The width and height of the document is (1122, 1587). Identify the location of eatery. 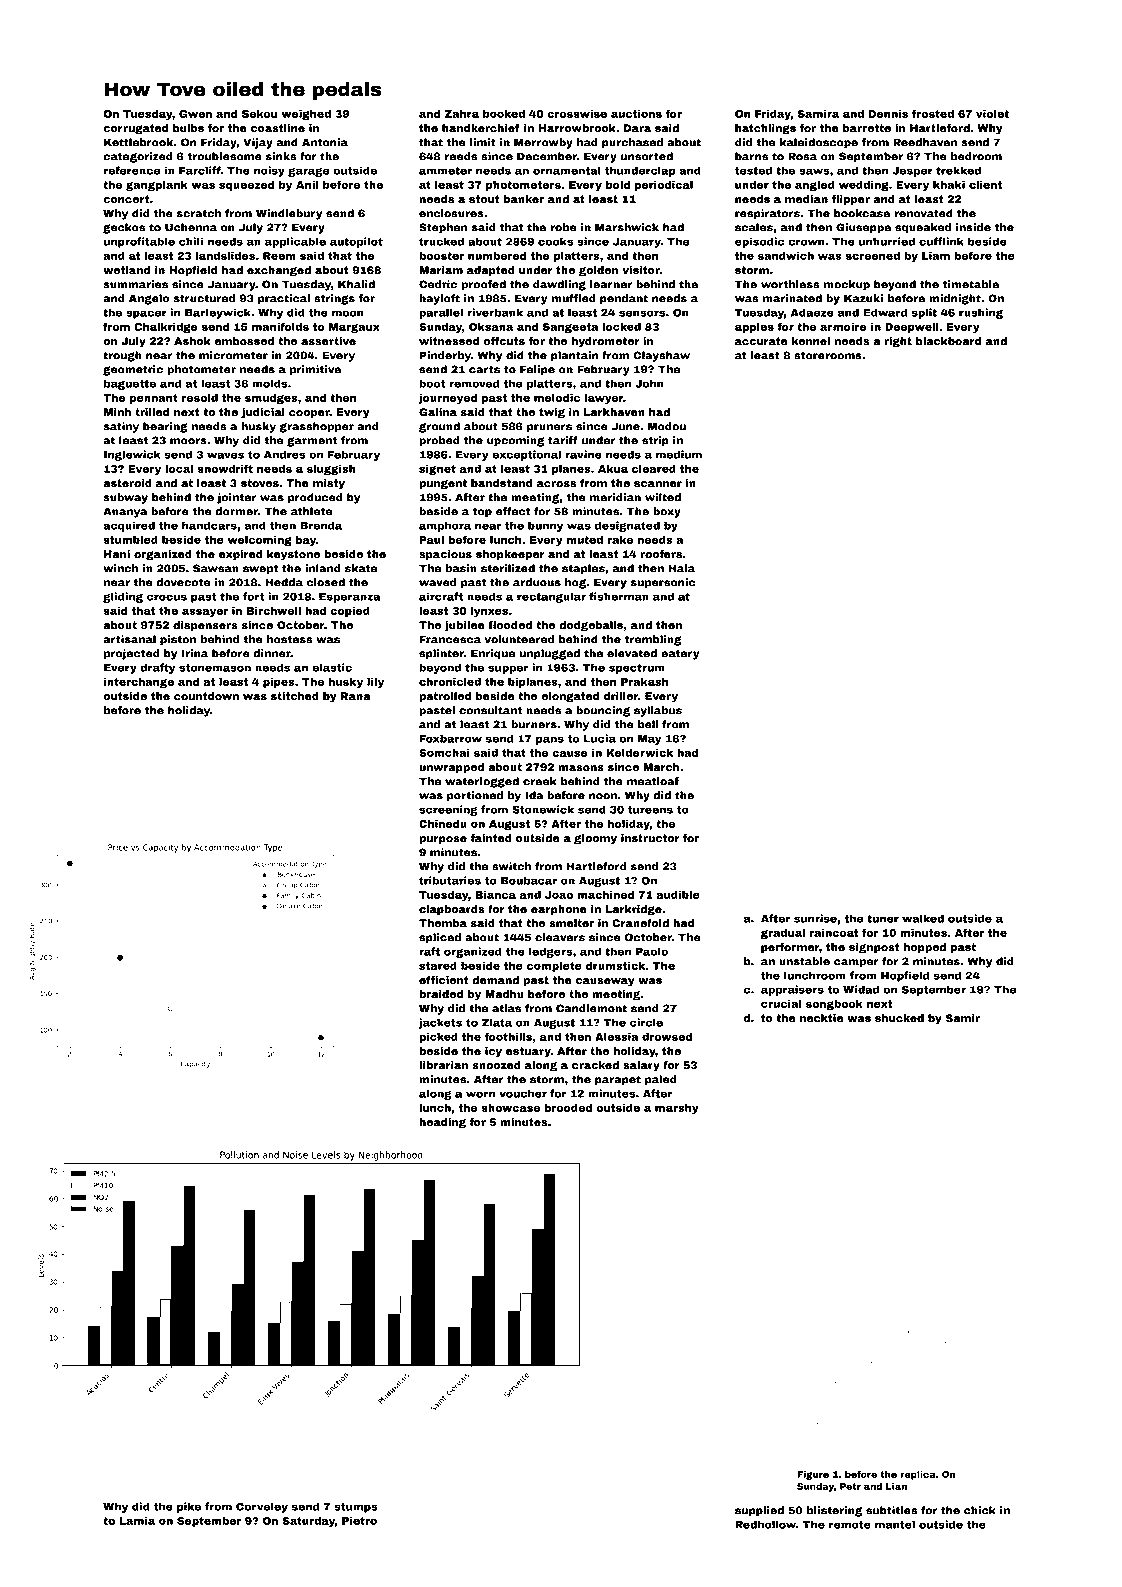
(680, 654).
